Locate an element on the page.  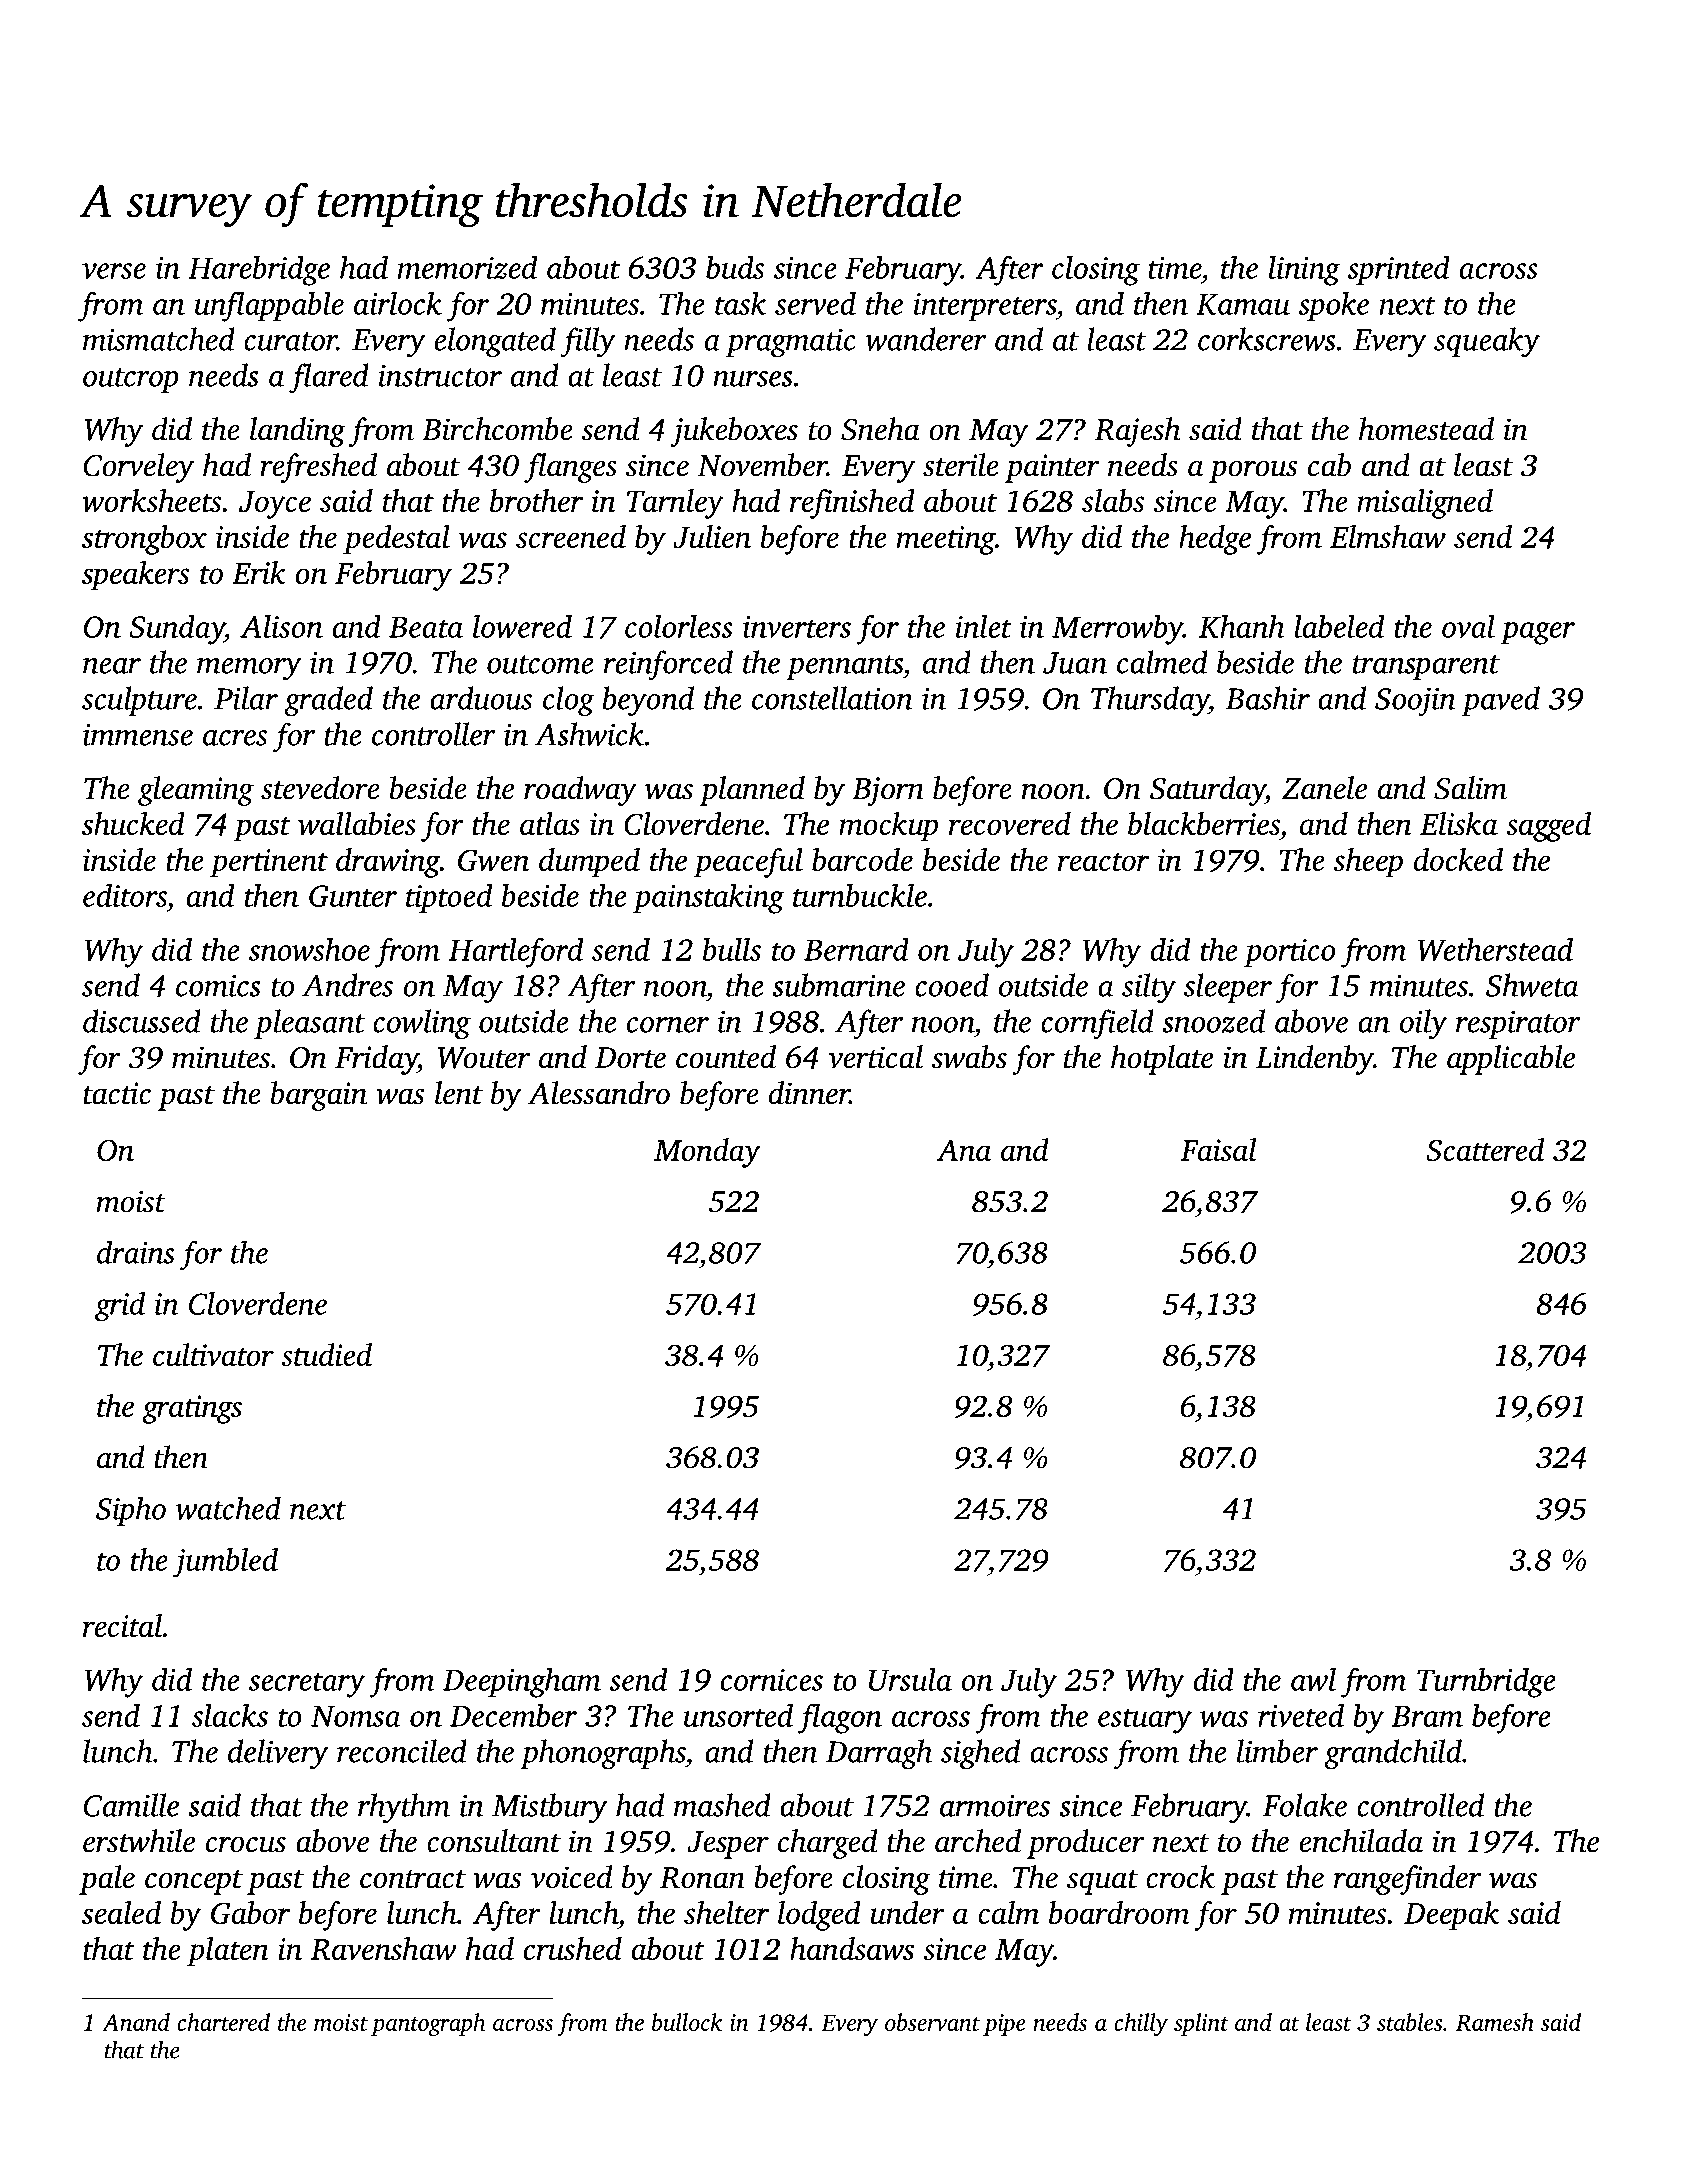
Deepak is located at coordinates (1451, 1916).
